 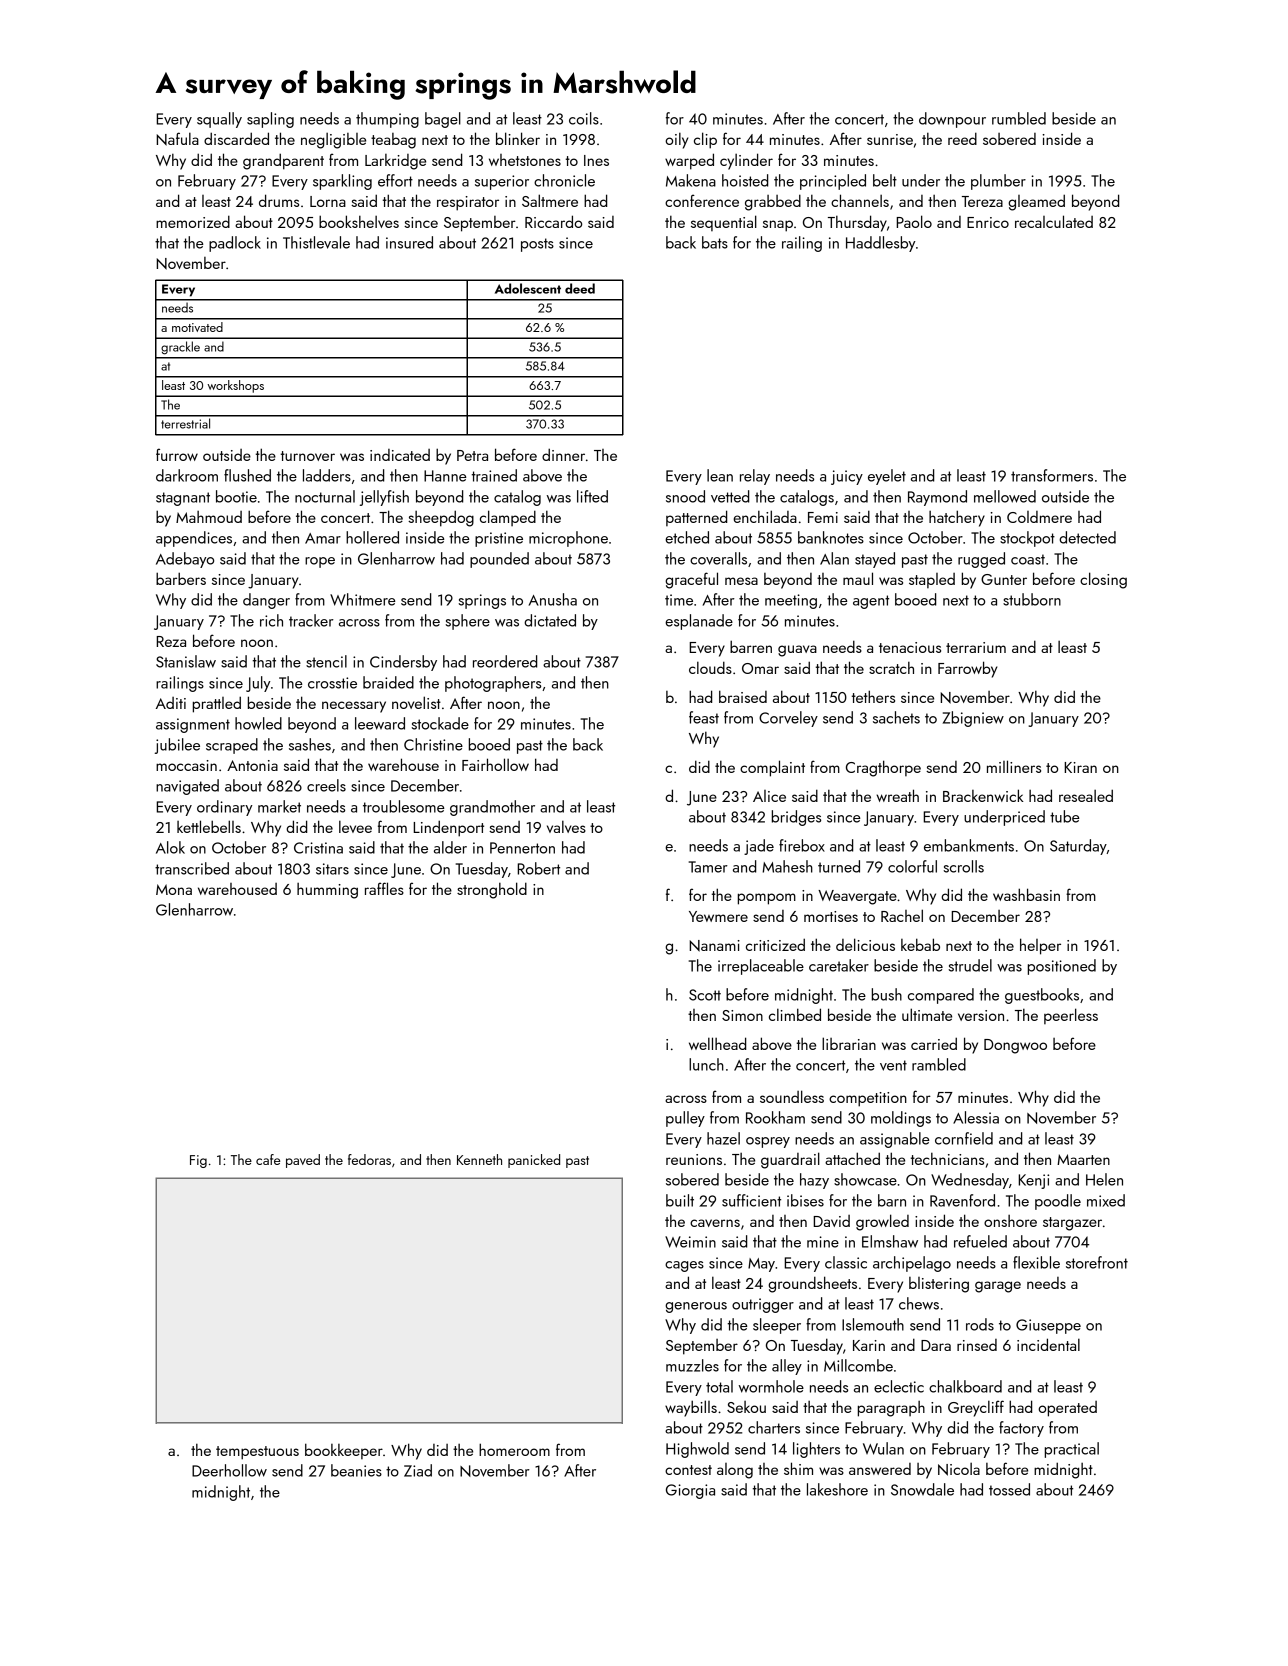 What do you see at coordinates (534, 1161) in the screenshot?
I see `panicked` at bounding box center [534, 1161].
